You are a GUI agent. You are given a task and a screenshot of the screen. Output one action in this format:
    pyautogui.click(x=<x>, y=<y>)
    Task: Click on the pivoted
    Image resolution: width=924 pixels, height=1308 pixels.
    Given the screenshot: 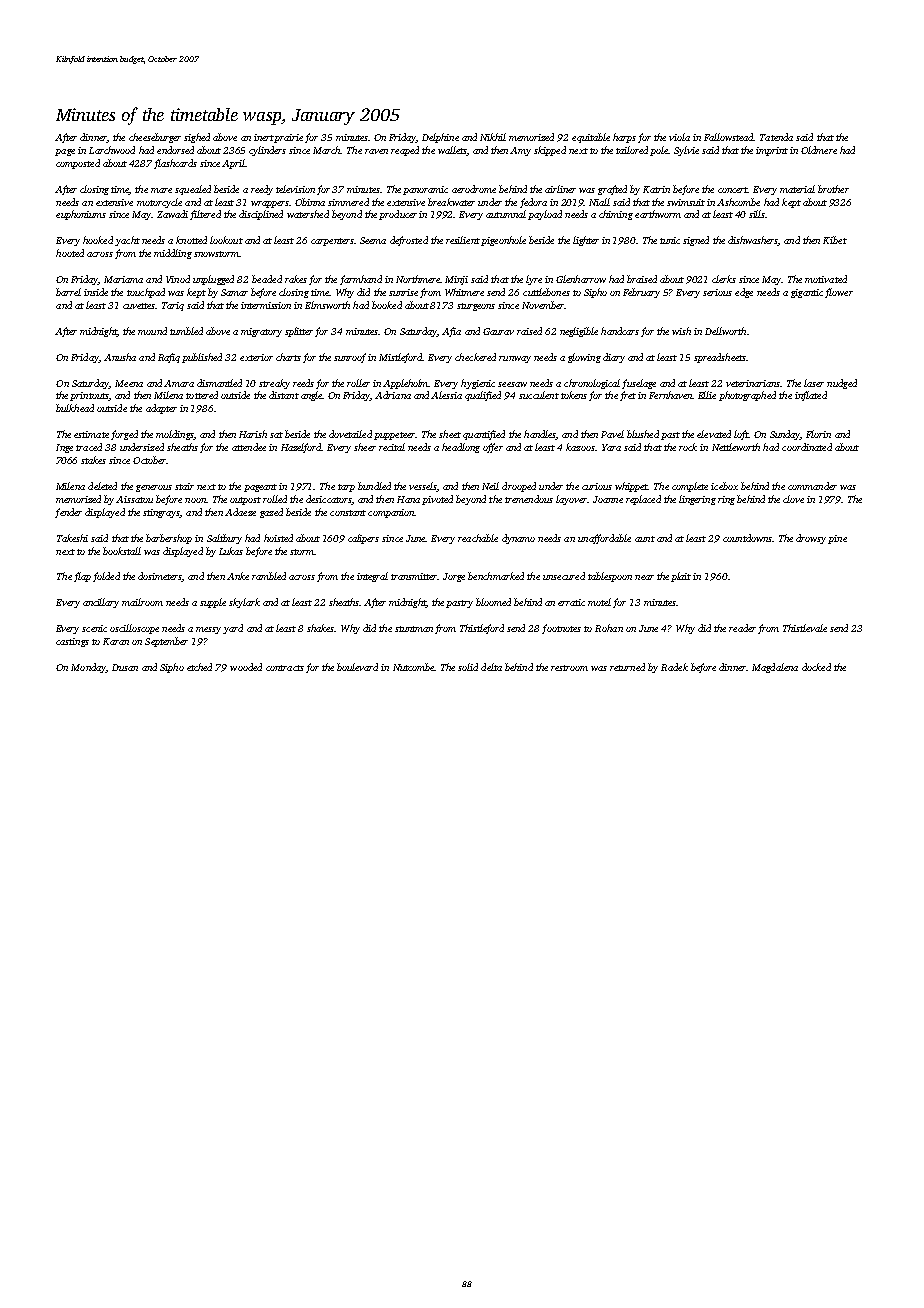 What is the action you would take?
    pyautogui.click(x=437, y=500)
